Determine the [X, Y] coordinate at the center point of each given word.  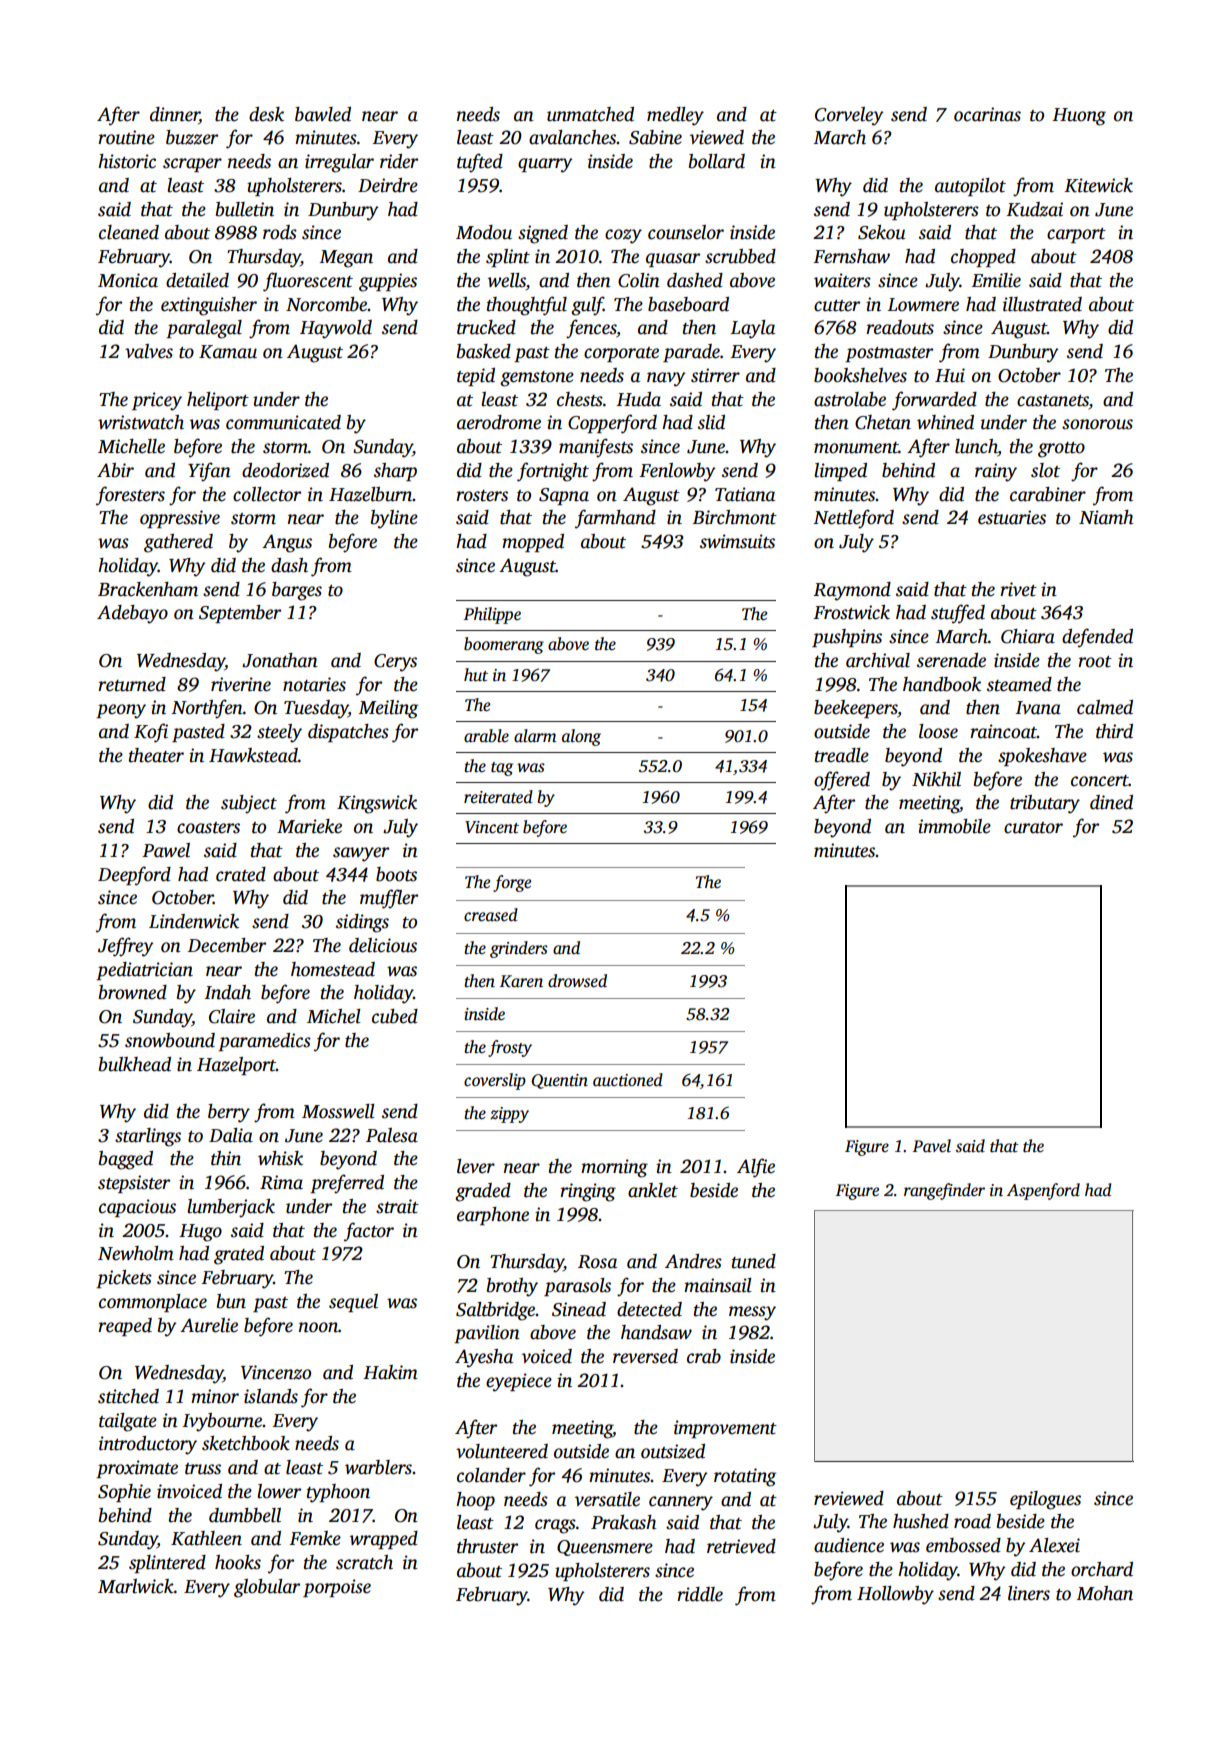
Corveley [849, 116]
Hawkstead [253, 755]
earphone [493, 1216]
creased [491, 915]
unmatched [590, 114]
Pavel [931, 1146]
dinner [174, 114]
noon [318, 1327]
